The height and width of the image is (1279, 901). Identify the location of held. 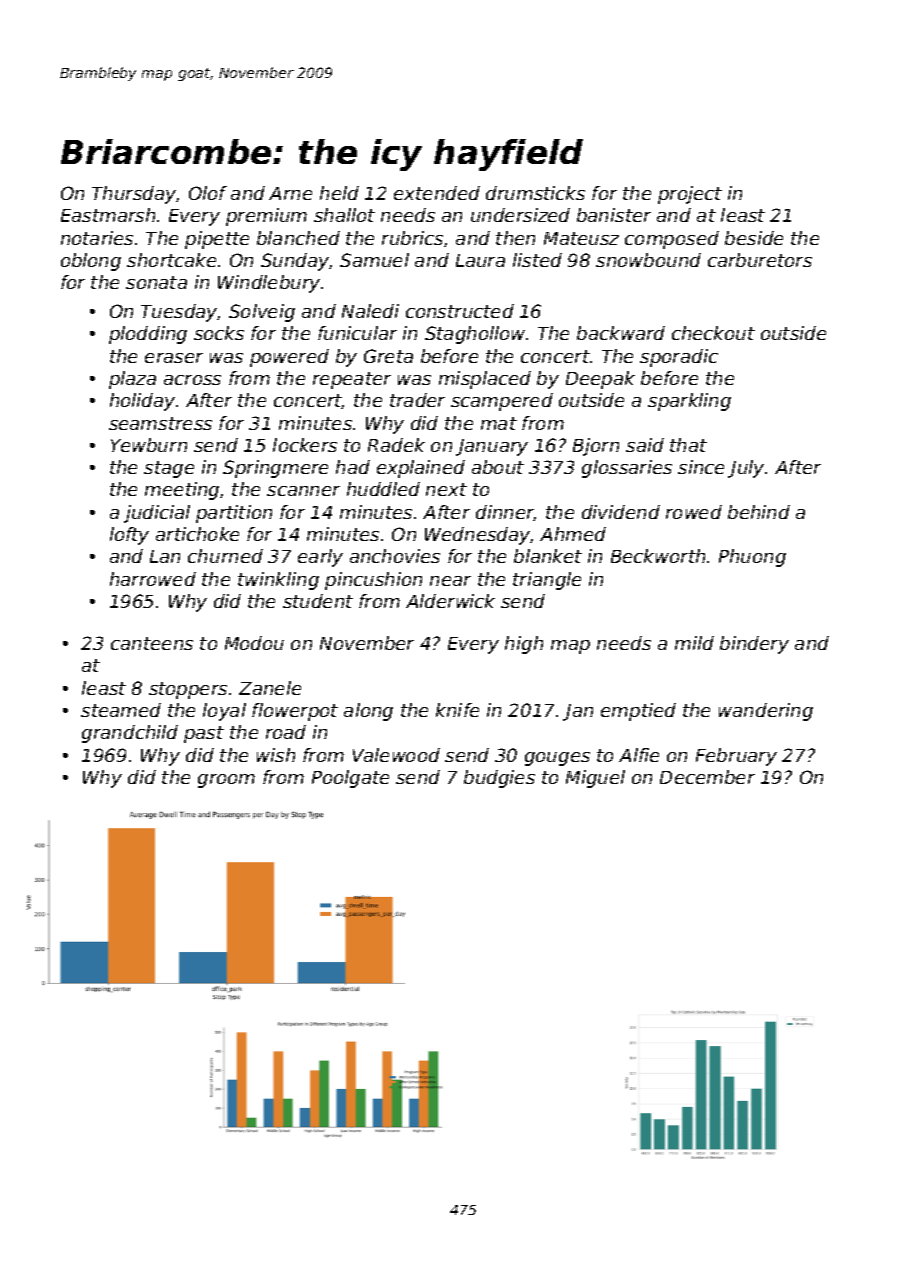
(339, 193).
